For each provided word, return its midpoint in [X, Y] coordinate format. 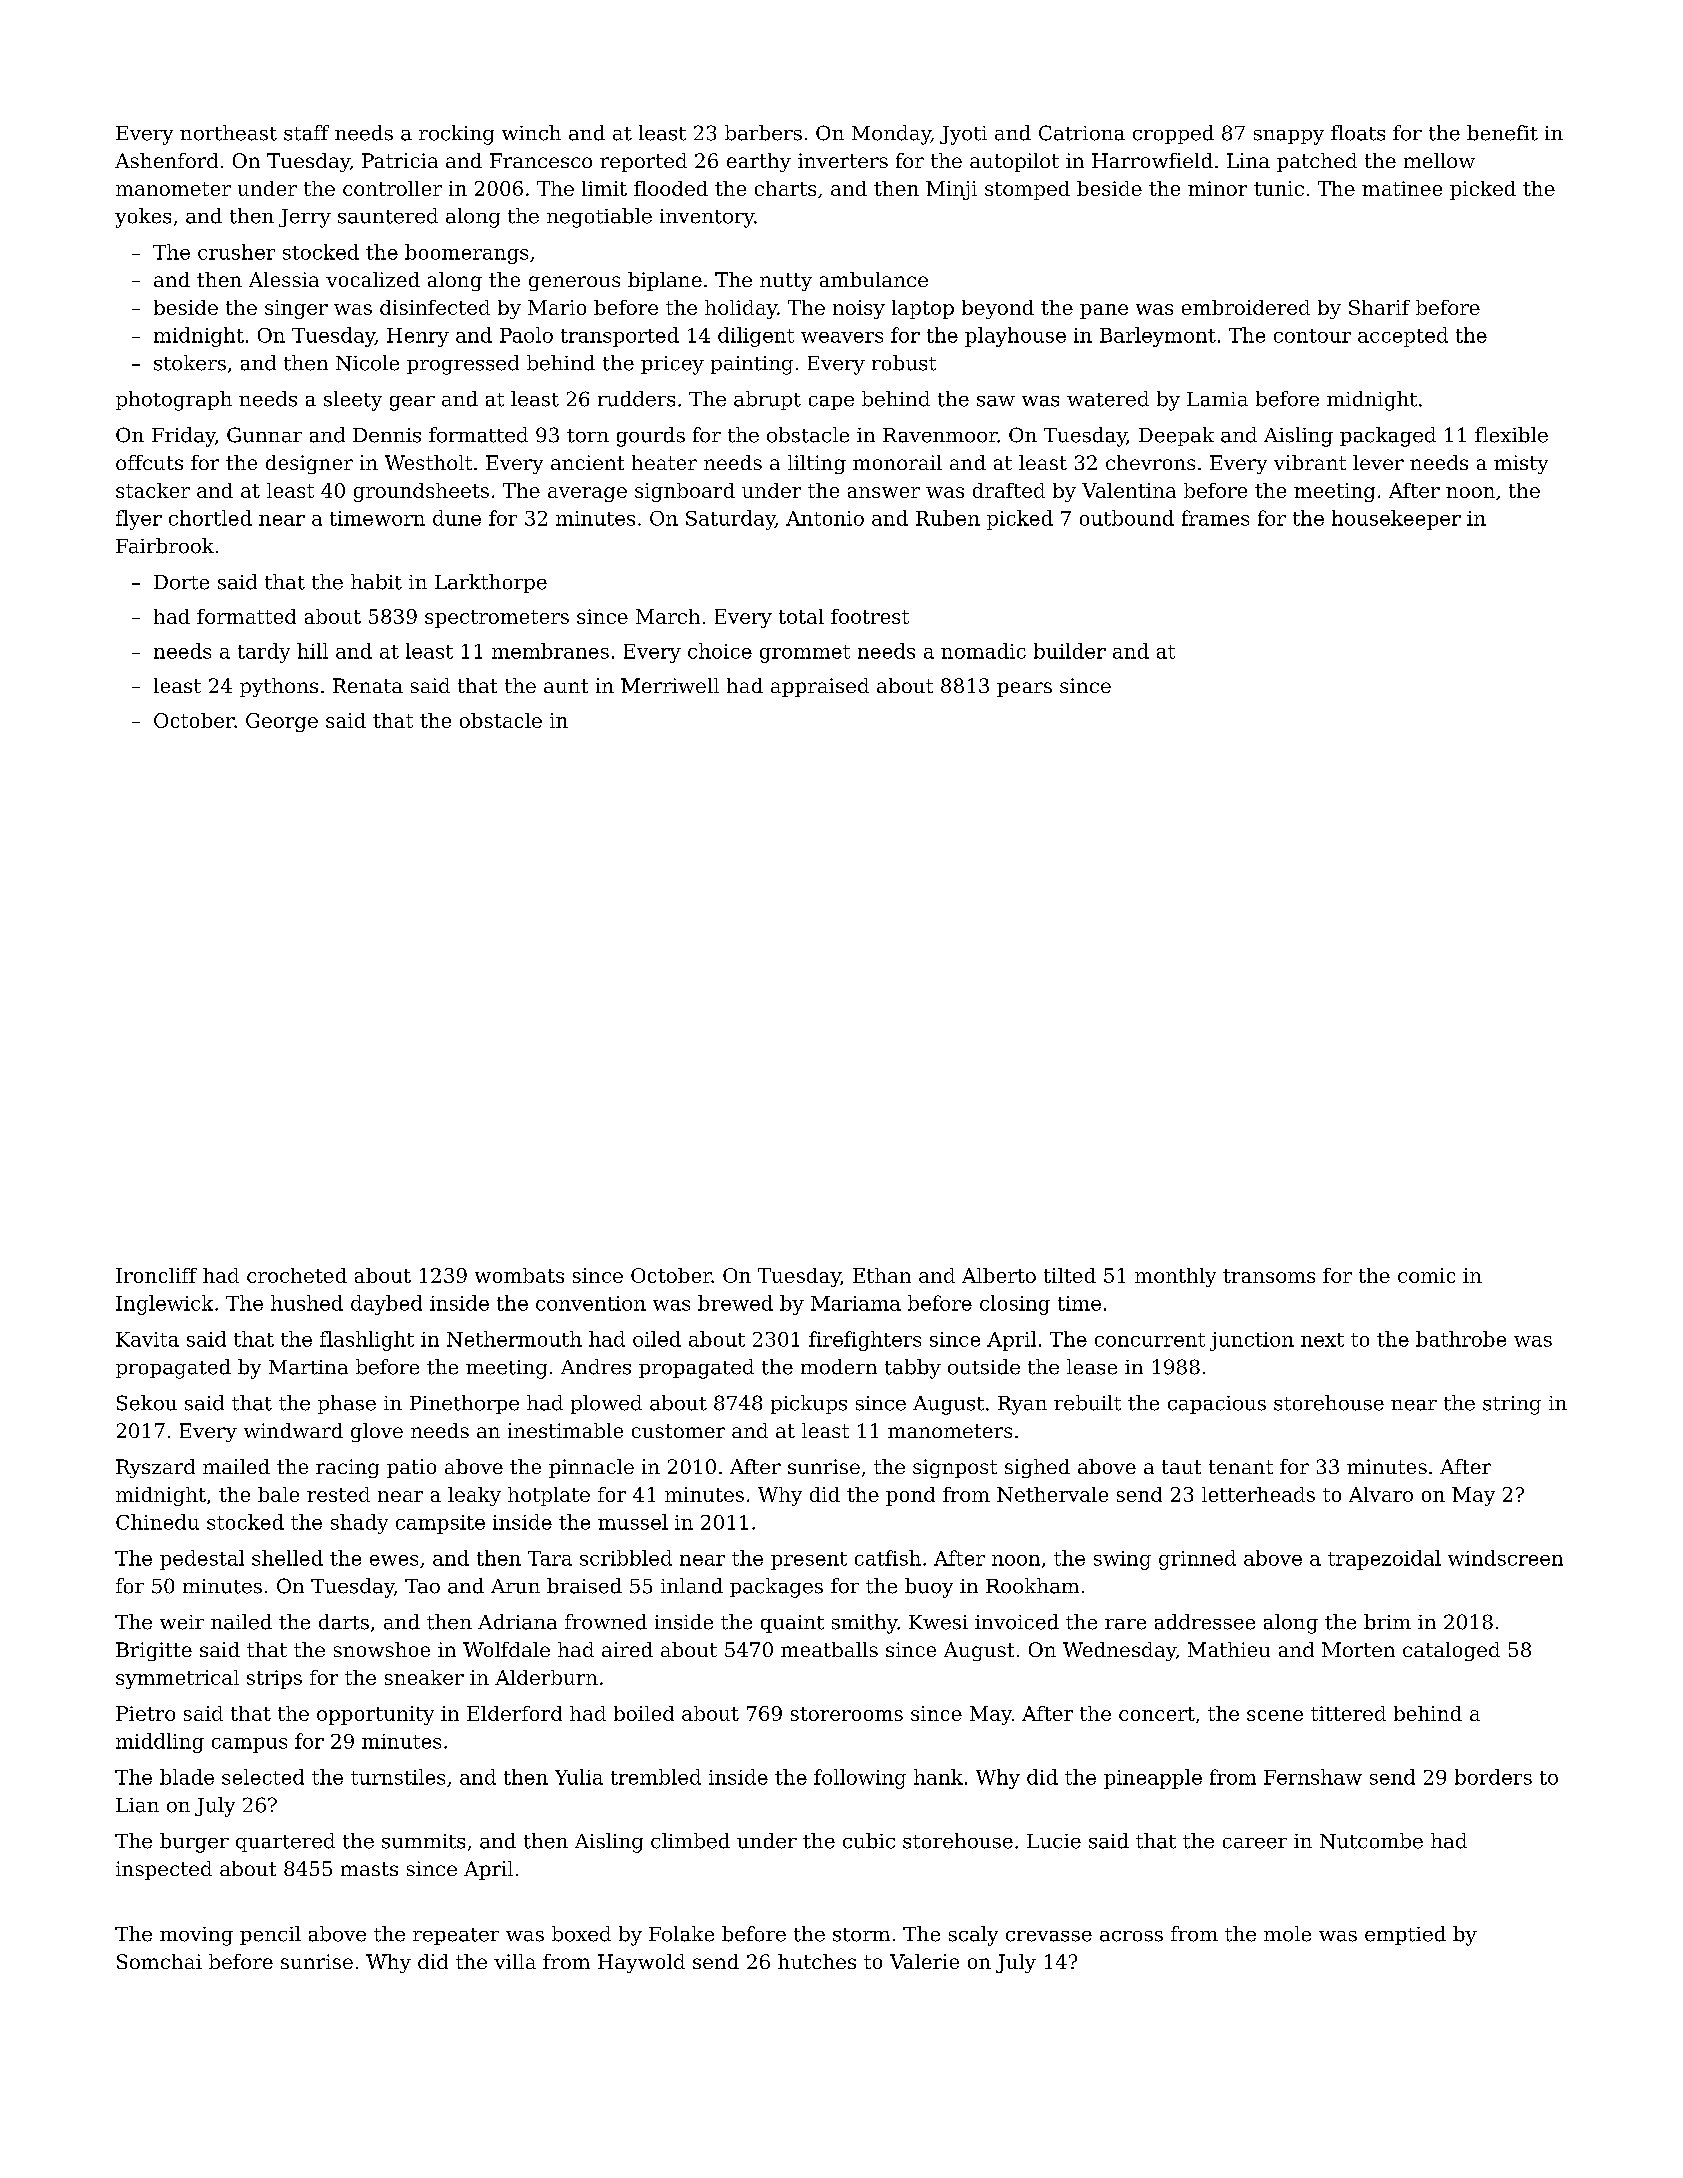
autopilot [1014, 162]
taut [1181, 1467]
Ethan [882, 1275]
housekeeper [1396, 520]
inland [692, 1586]
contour [1312, 336]
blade [187, 1777]
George [282, 722]
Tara [550, 1558]
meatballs [829, 1649]
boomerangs [466, 254]
